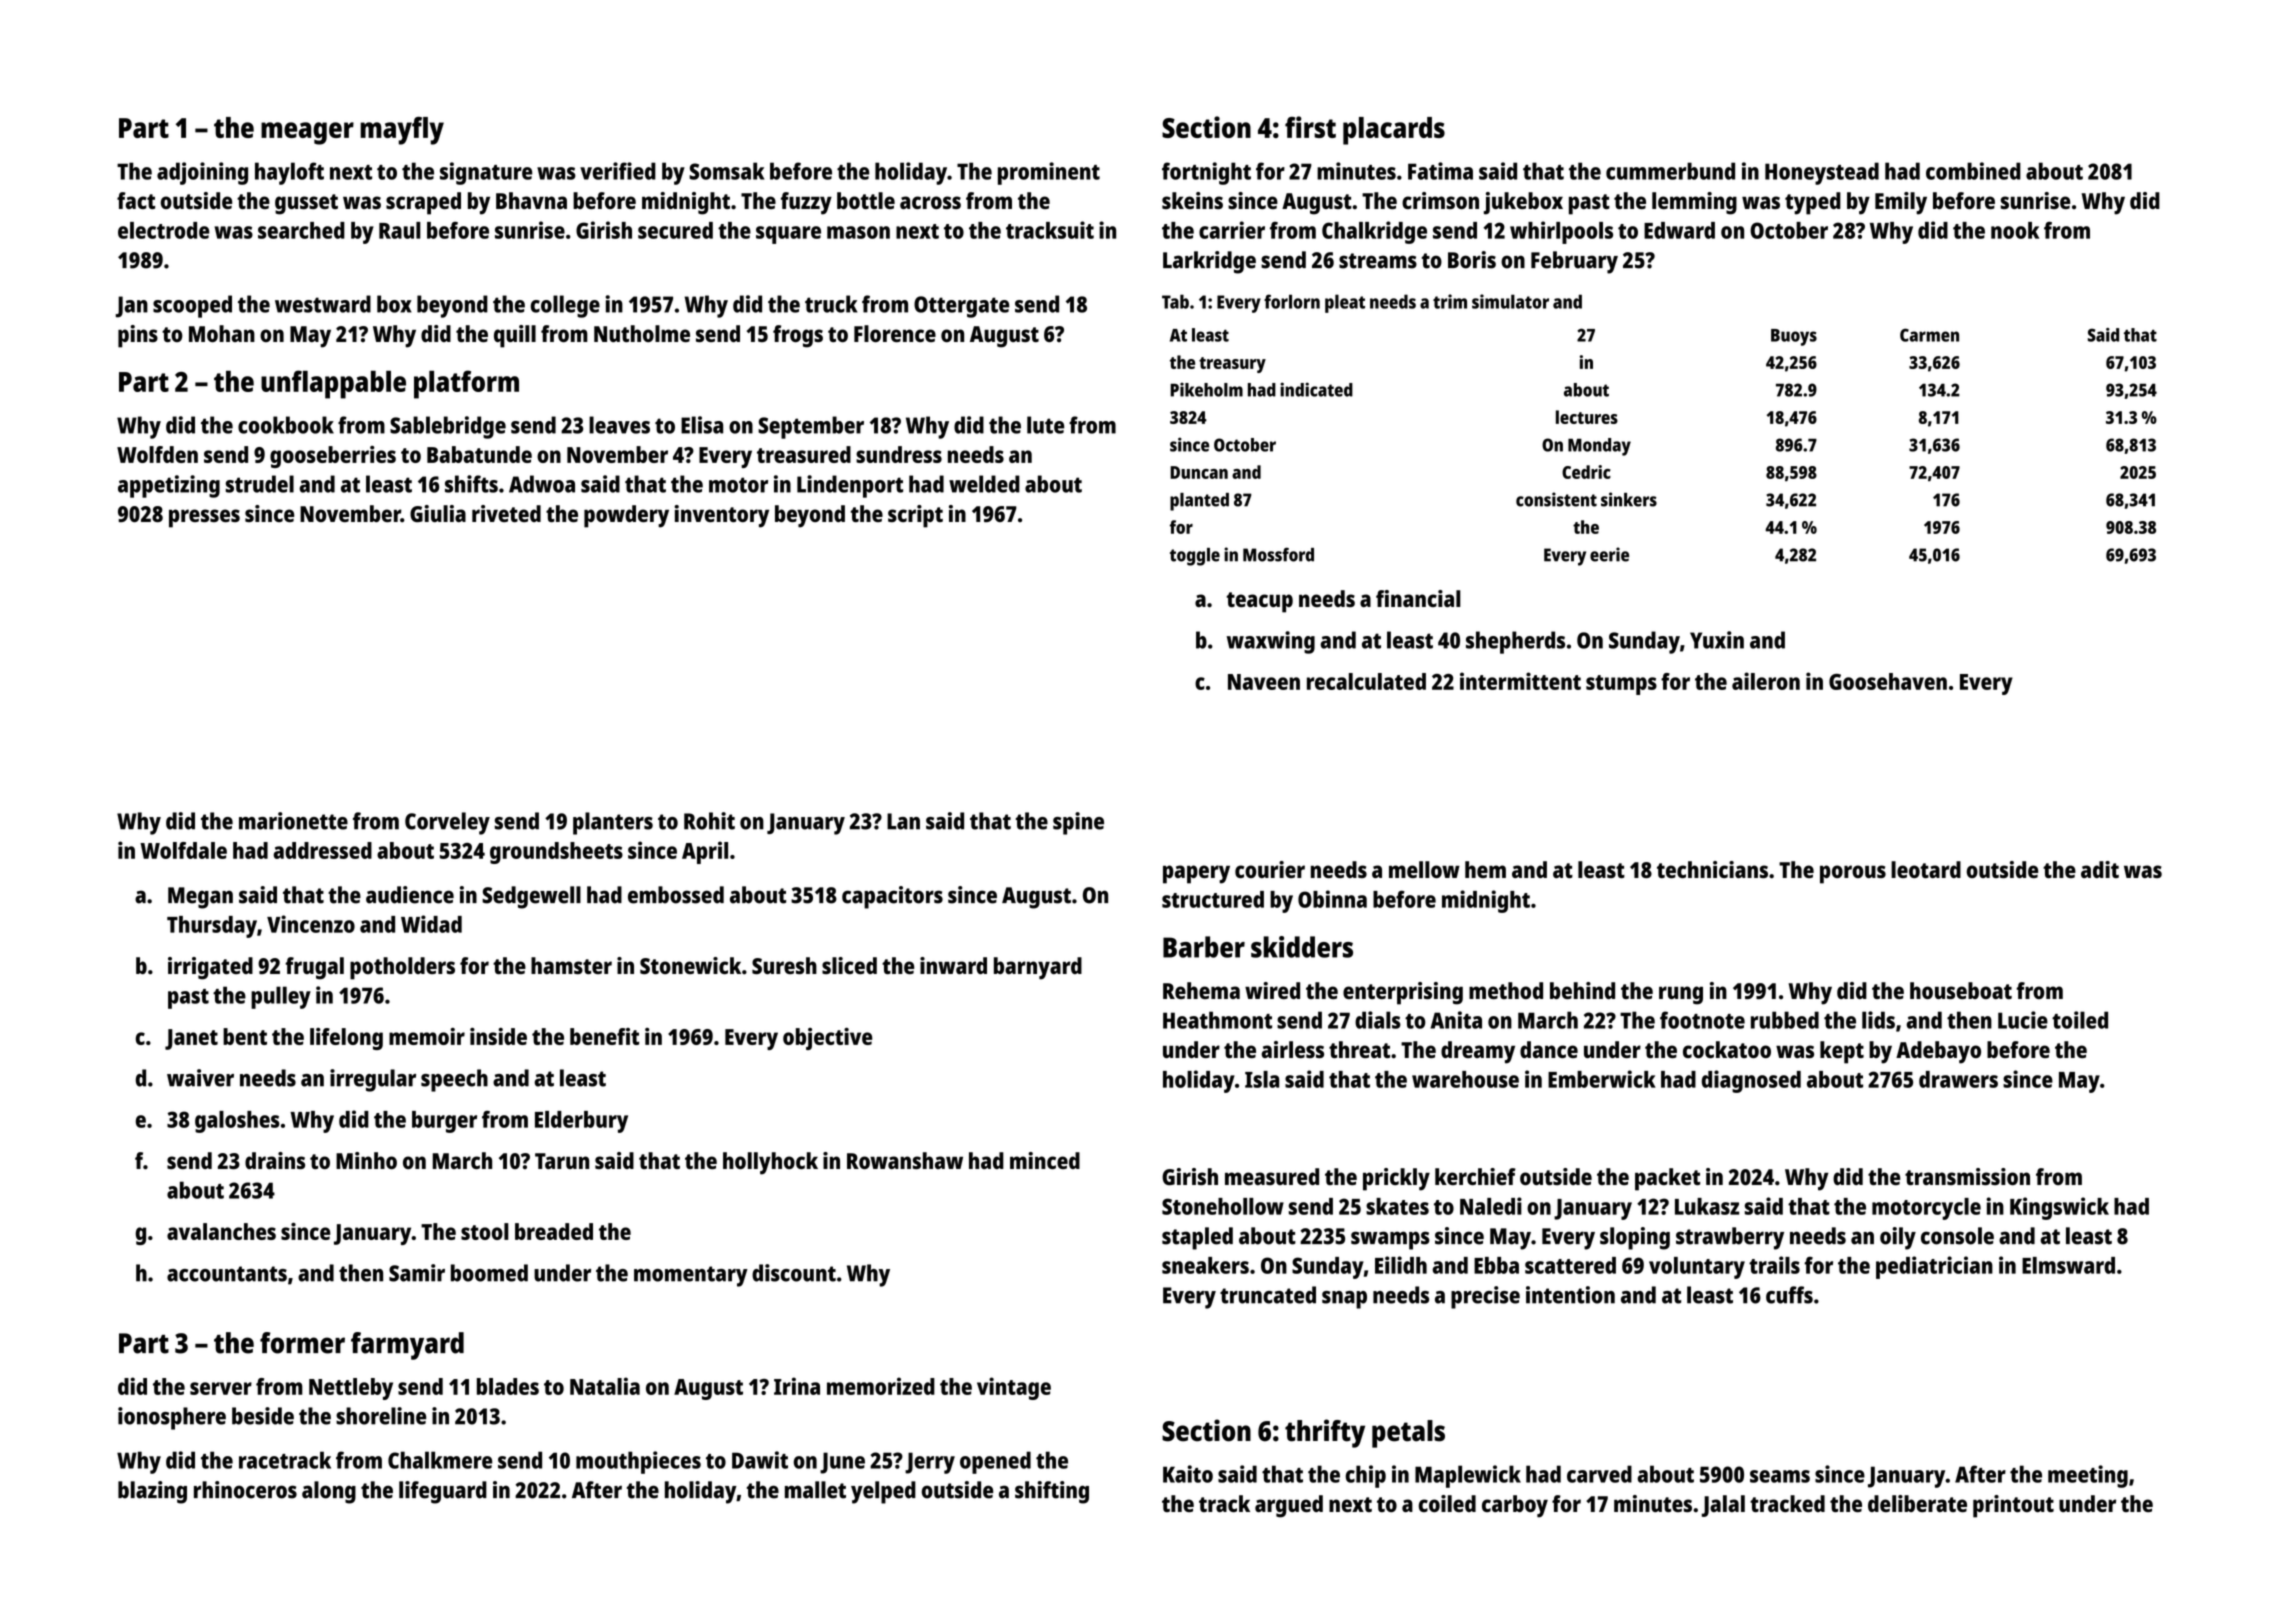 Image resolution: width=2282 pixels, height=1614 pixels. What do you see at coordinates (402, 131) in the screenshot?
I see `mayfly` at bounding box center [402, 131].
